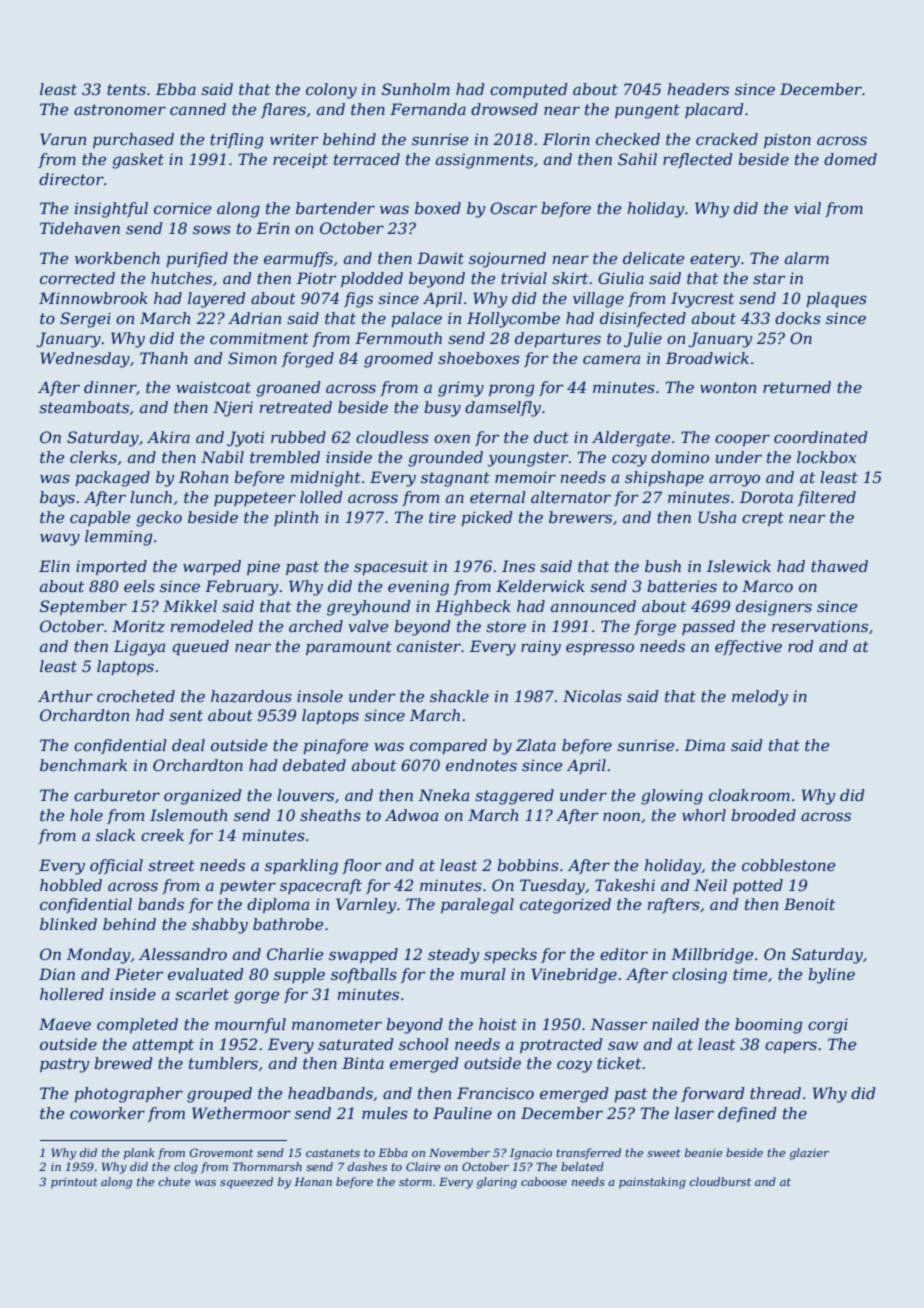 The height and width of the screenshot is (1308, 924). What do you see at coordinates (631, 439) in the screenshot?
I see `Aldergate` at bounding box center [631, 439].
